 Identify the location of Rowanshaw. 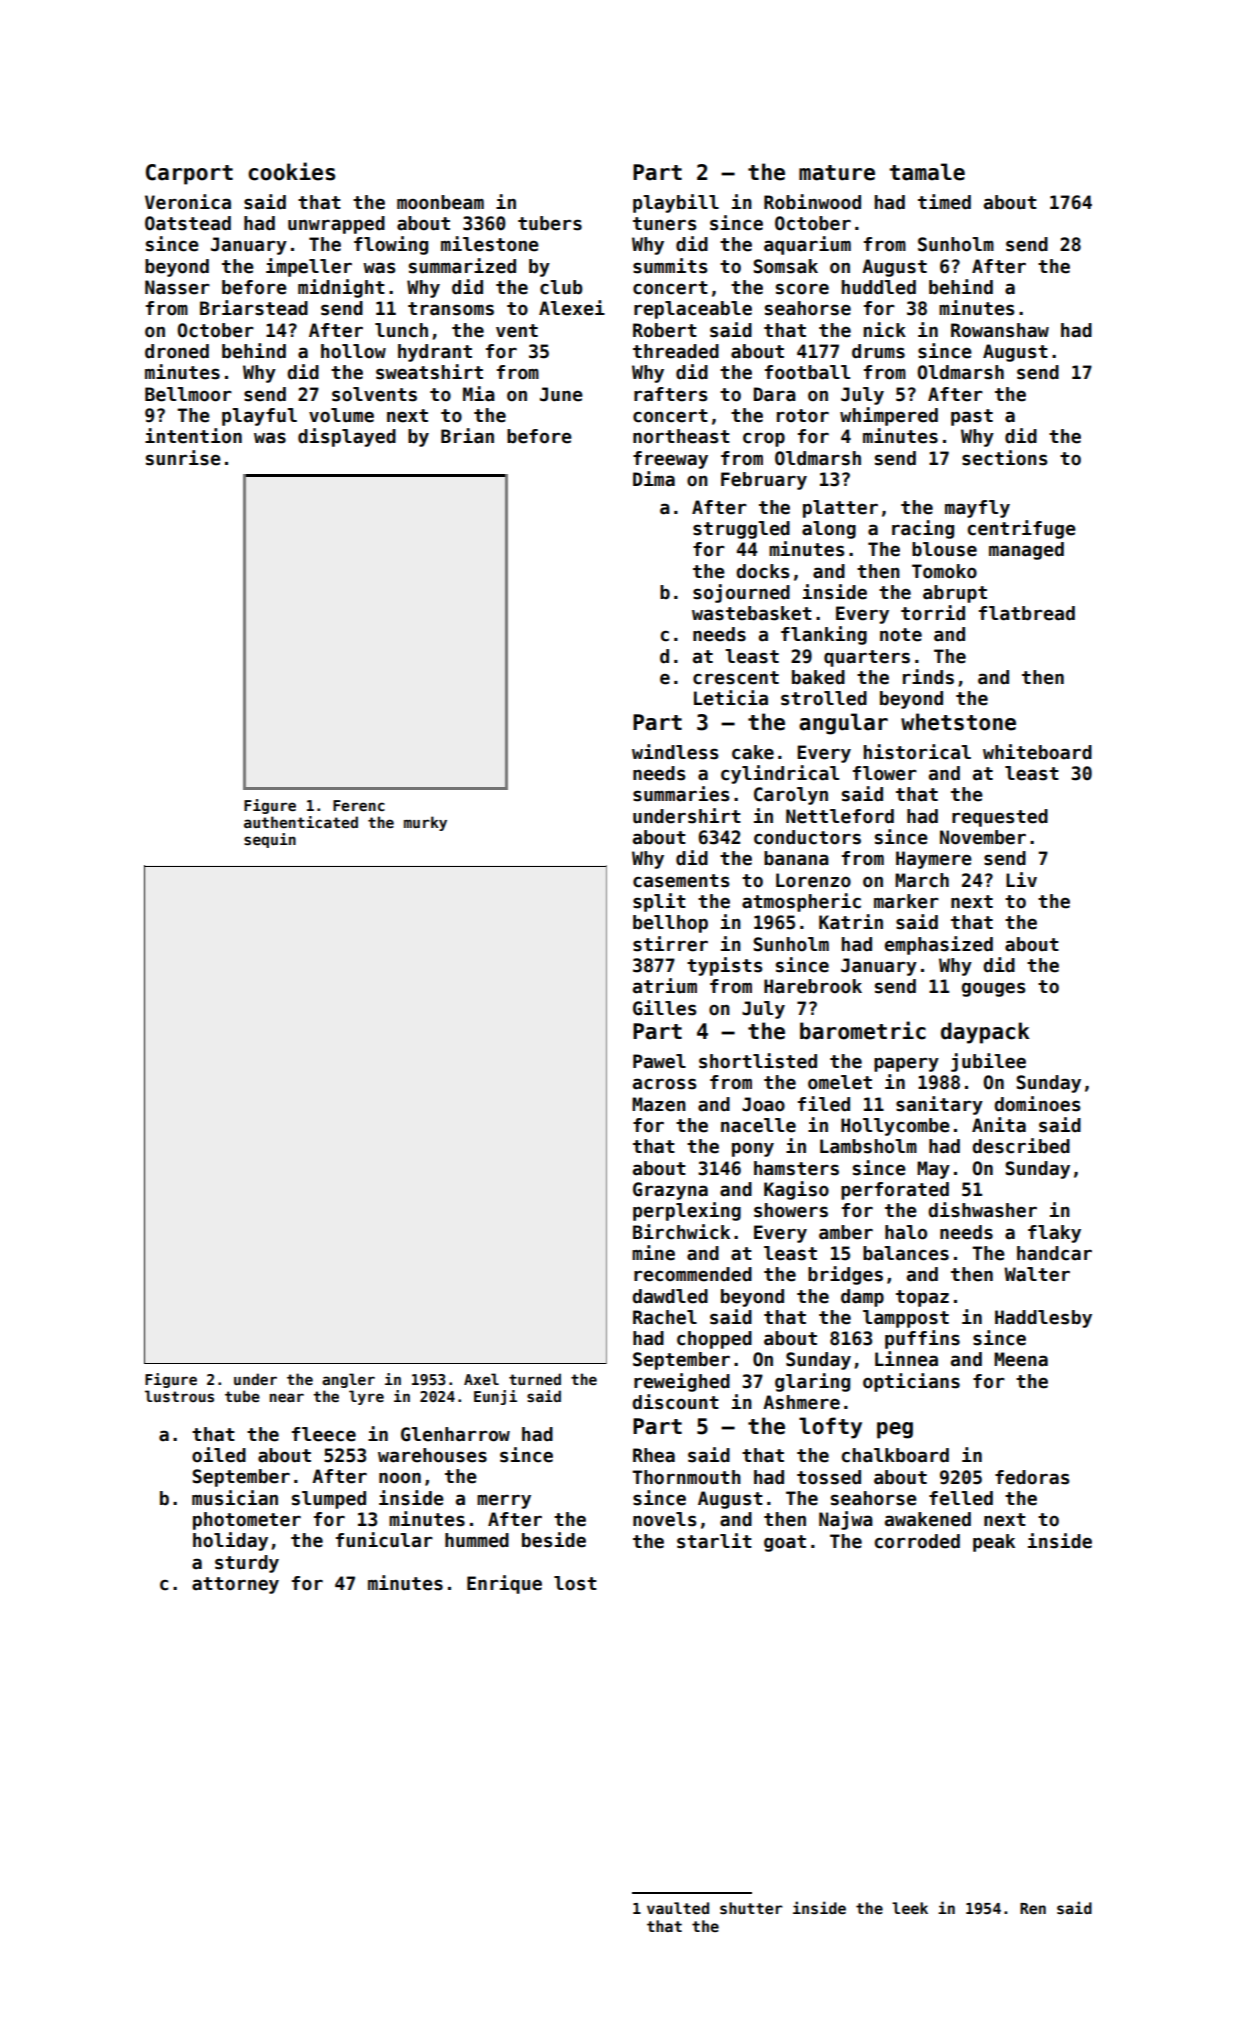
(1000, 330).
